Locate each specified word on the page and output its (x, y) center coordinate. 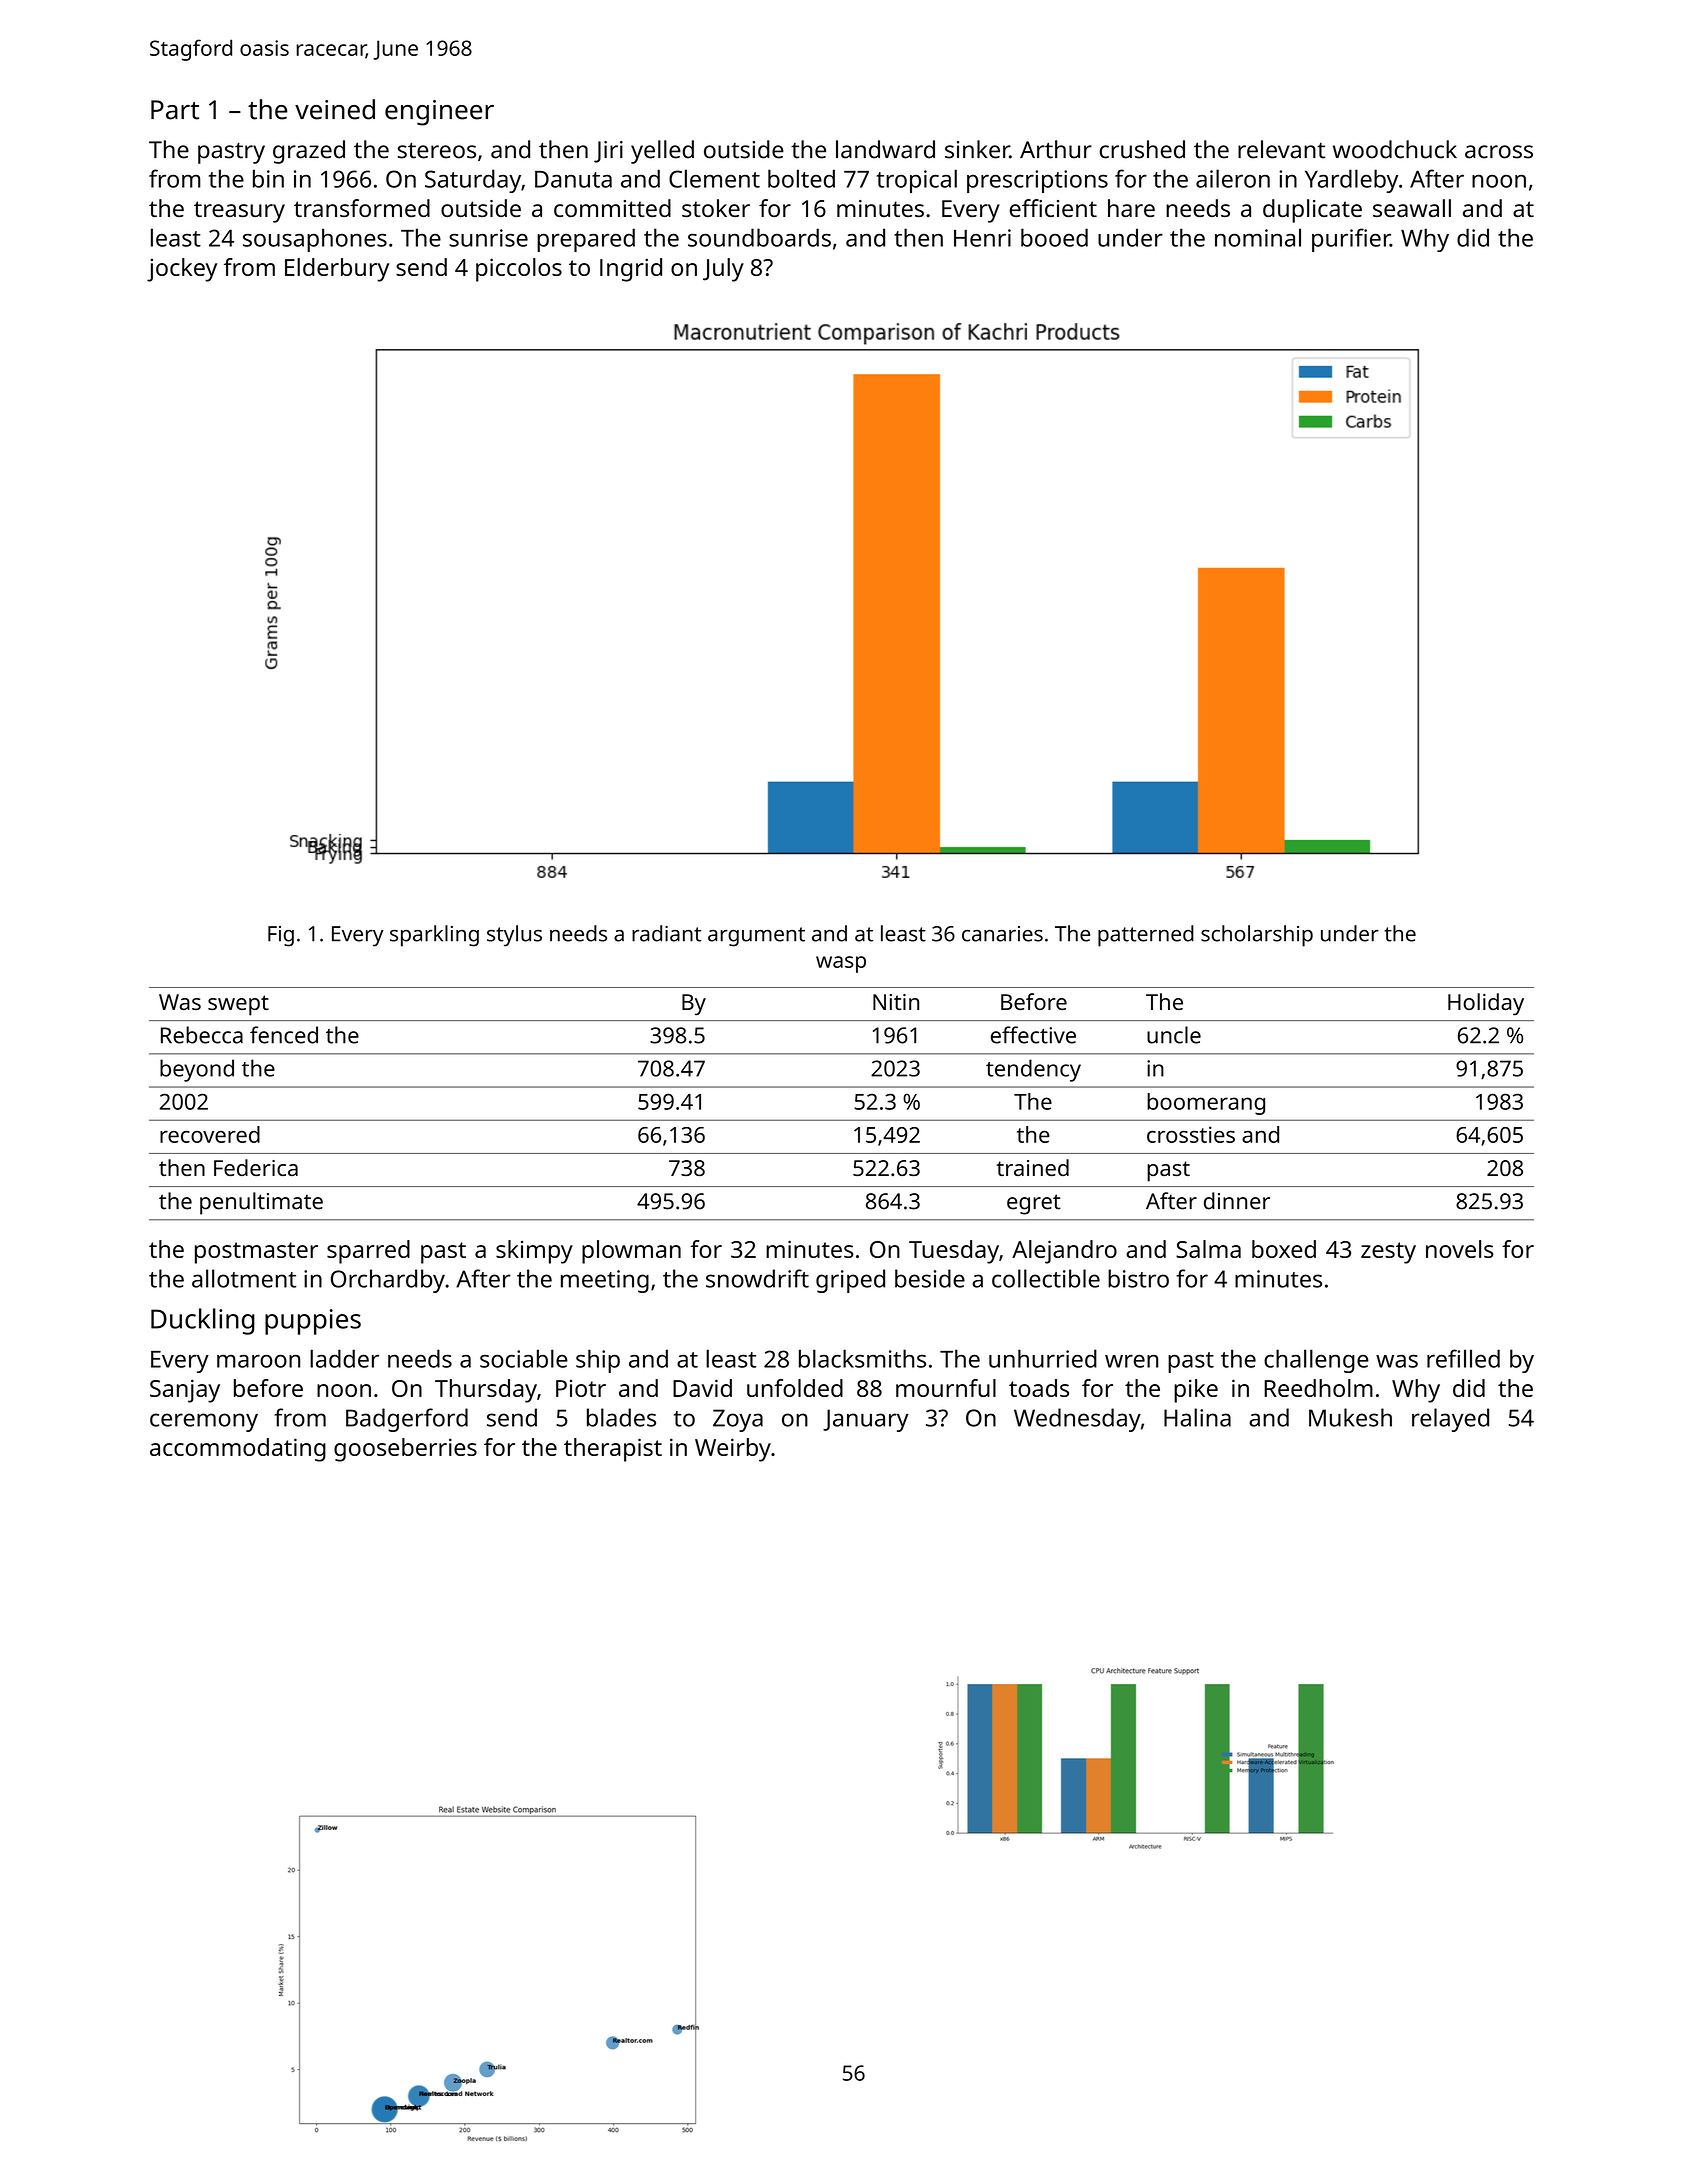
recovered (210, 1134)
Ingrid (631, 270)
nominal (1258, 237)
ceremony (204, 1422)
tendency (1033, 1070)
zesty (1388, 1253)
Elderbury (337, 270)
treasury (239, 212)
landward (885, 149)
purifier (1351, 240)
